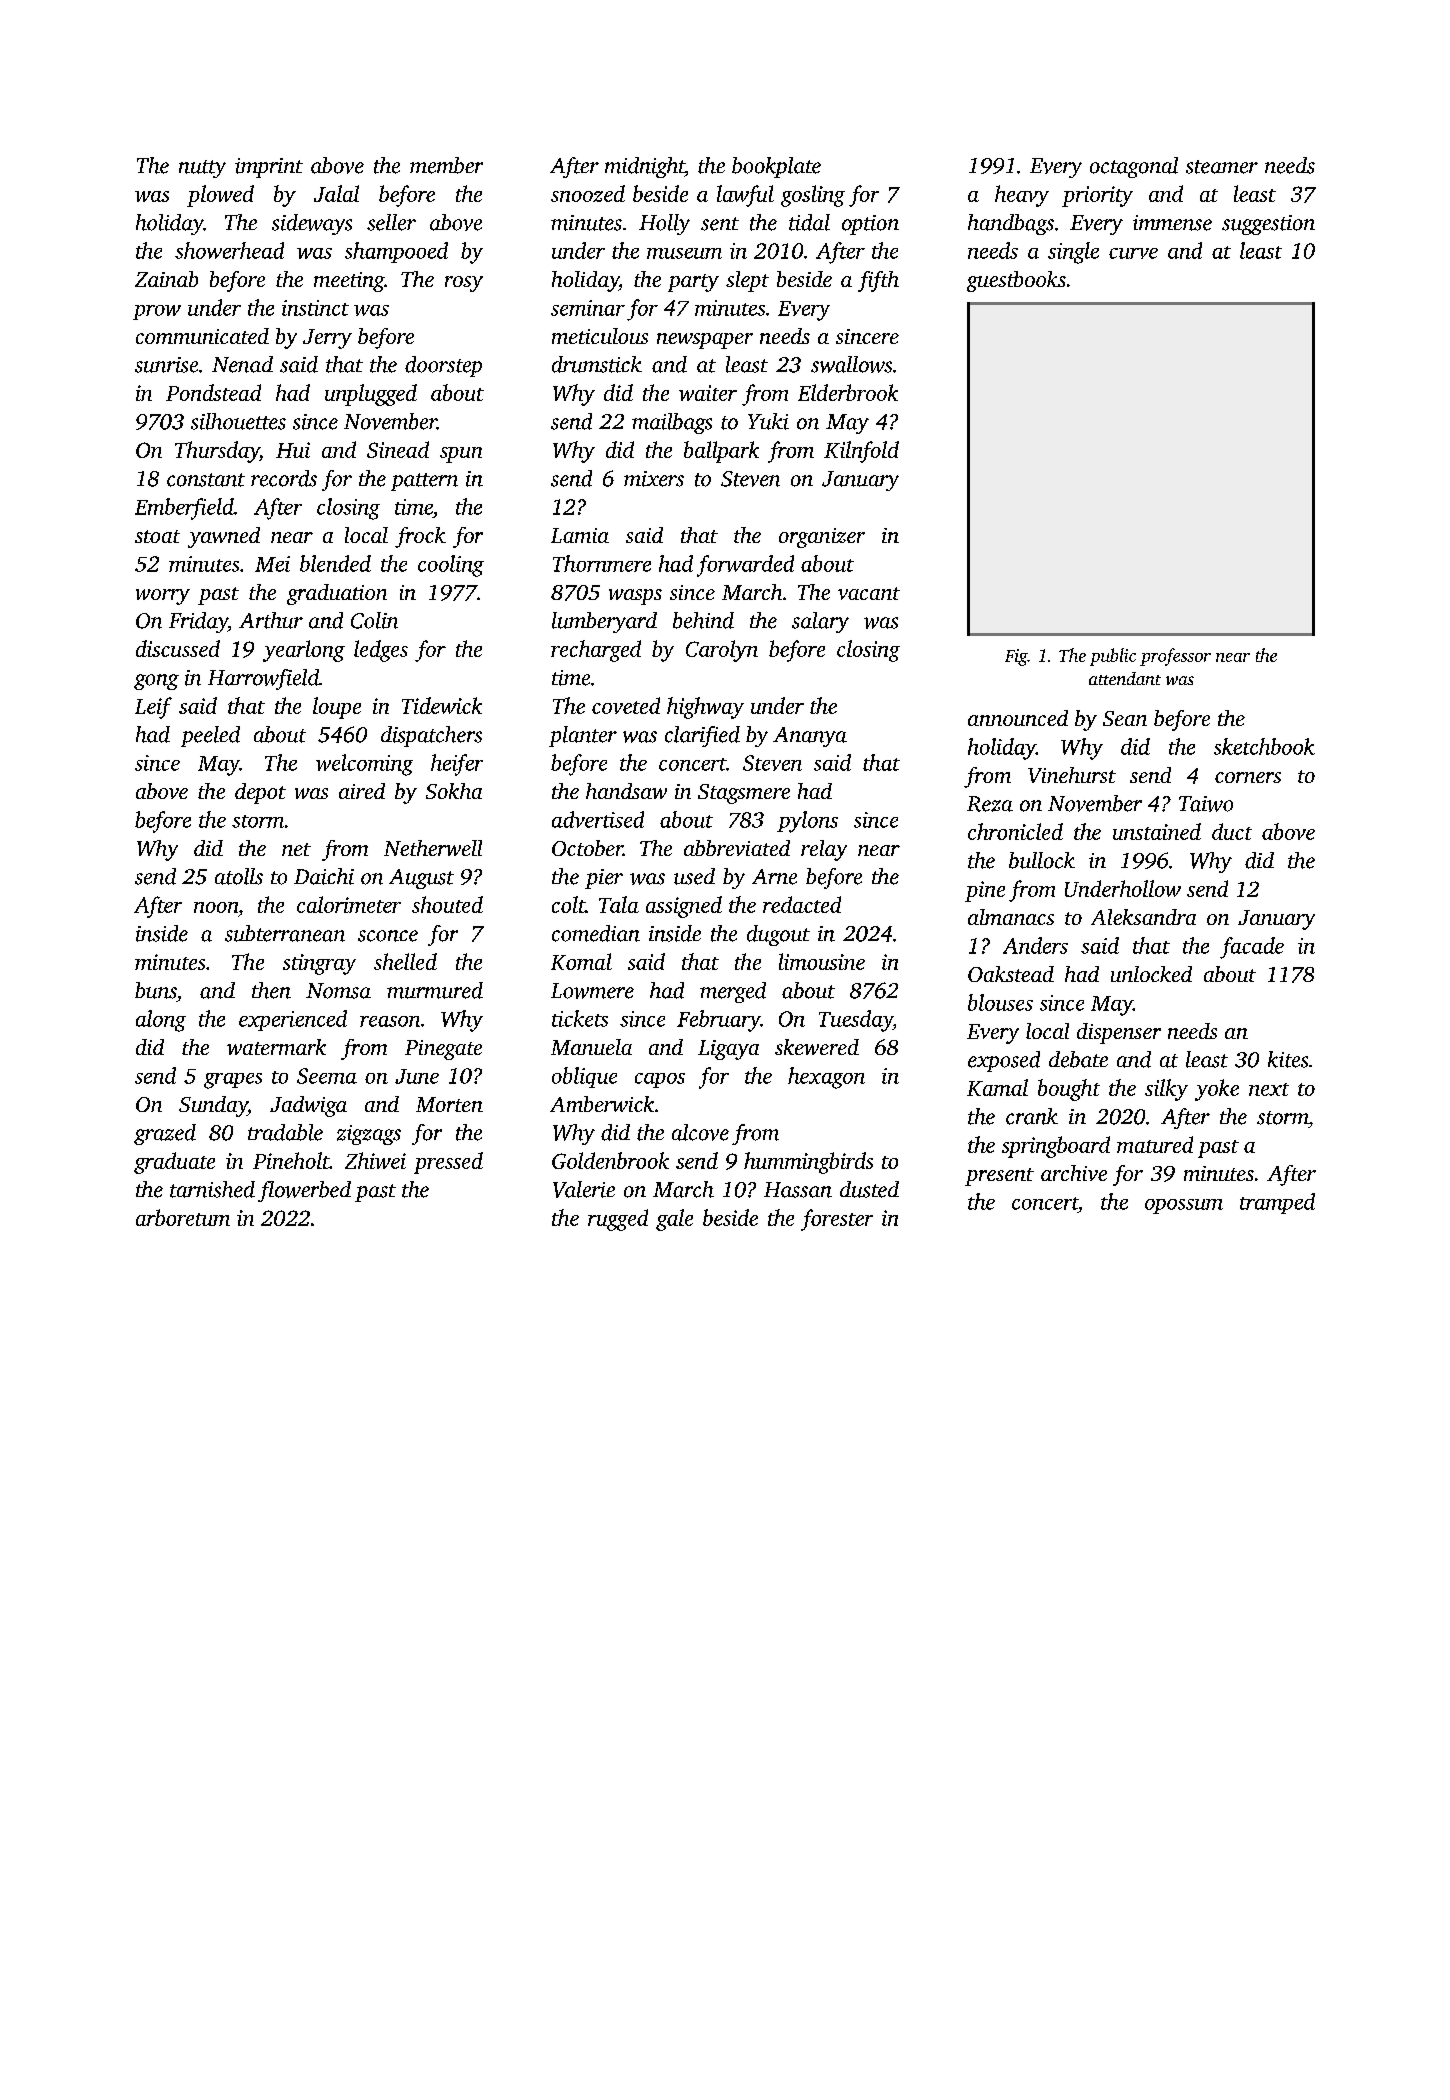 This image has height=2100, width=1450. I want to click on Carolyn, so click(722, 651).
